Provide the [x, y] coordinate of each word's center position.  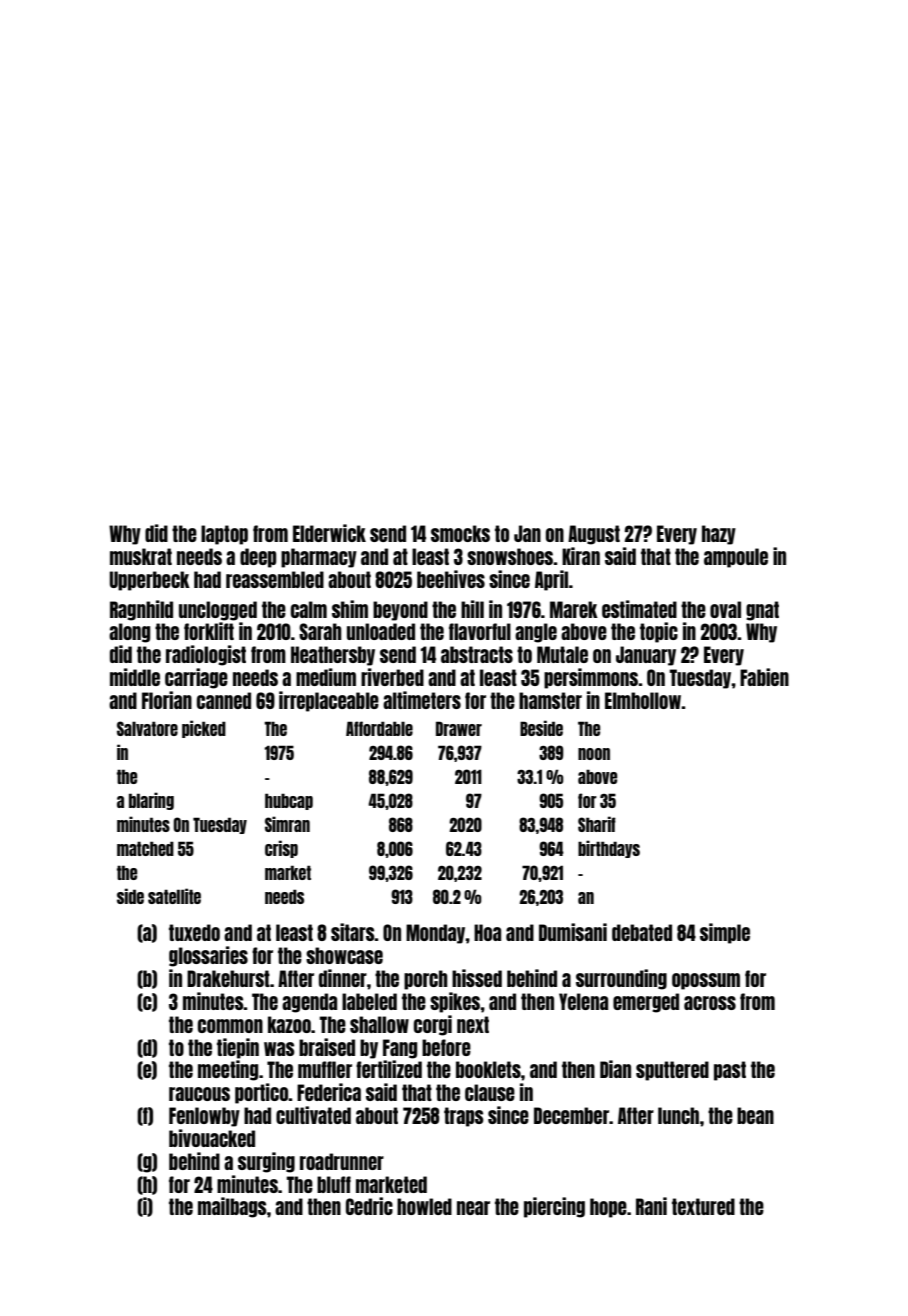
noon [594, 754]
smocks [460, 533]
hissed [477, 978]
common [230, 1026]
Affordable [379, 728]
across [710, 1003]
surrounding [621, 979]
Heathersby [333, 656]
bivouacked [212, 1138]
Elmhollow [643, 700]
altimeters [422, 700]
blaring [151, 801]
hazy [719, 535]
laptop [224, 535]
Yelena [583, 1001]
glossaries [208, 956]
